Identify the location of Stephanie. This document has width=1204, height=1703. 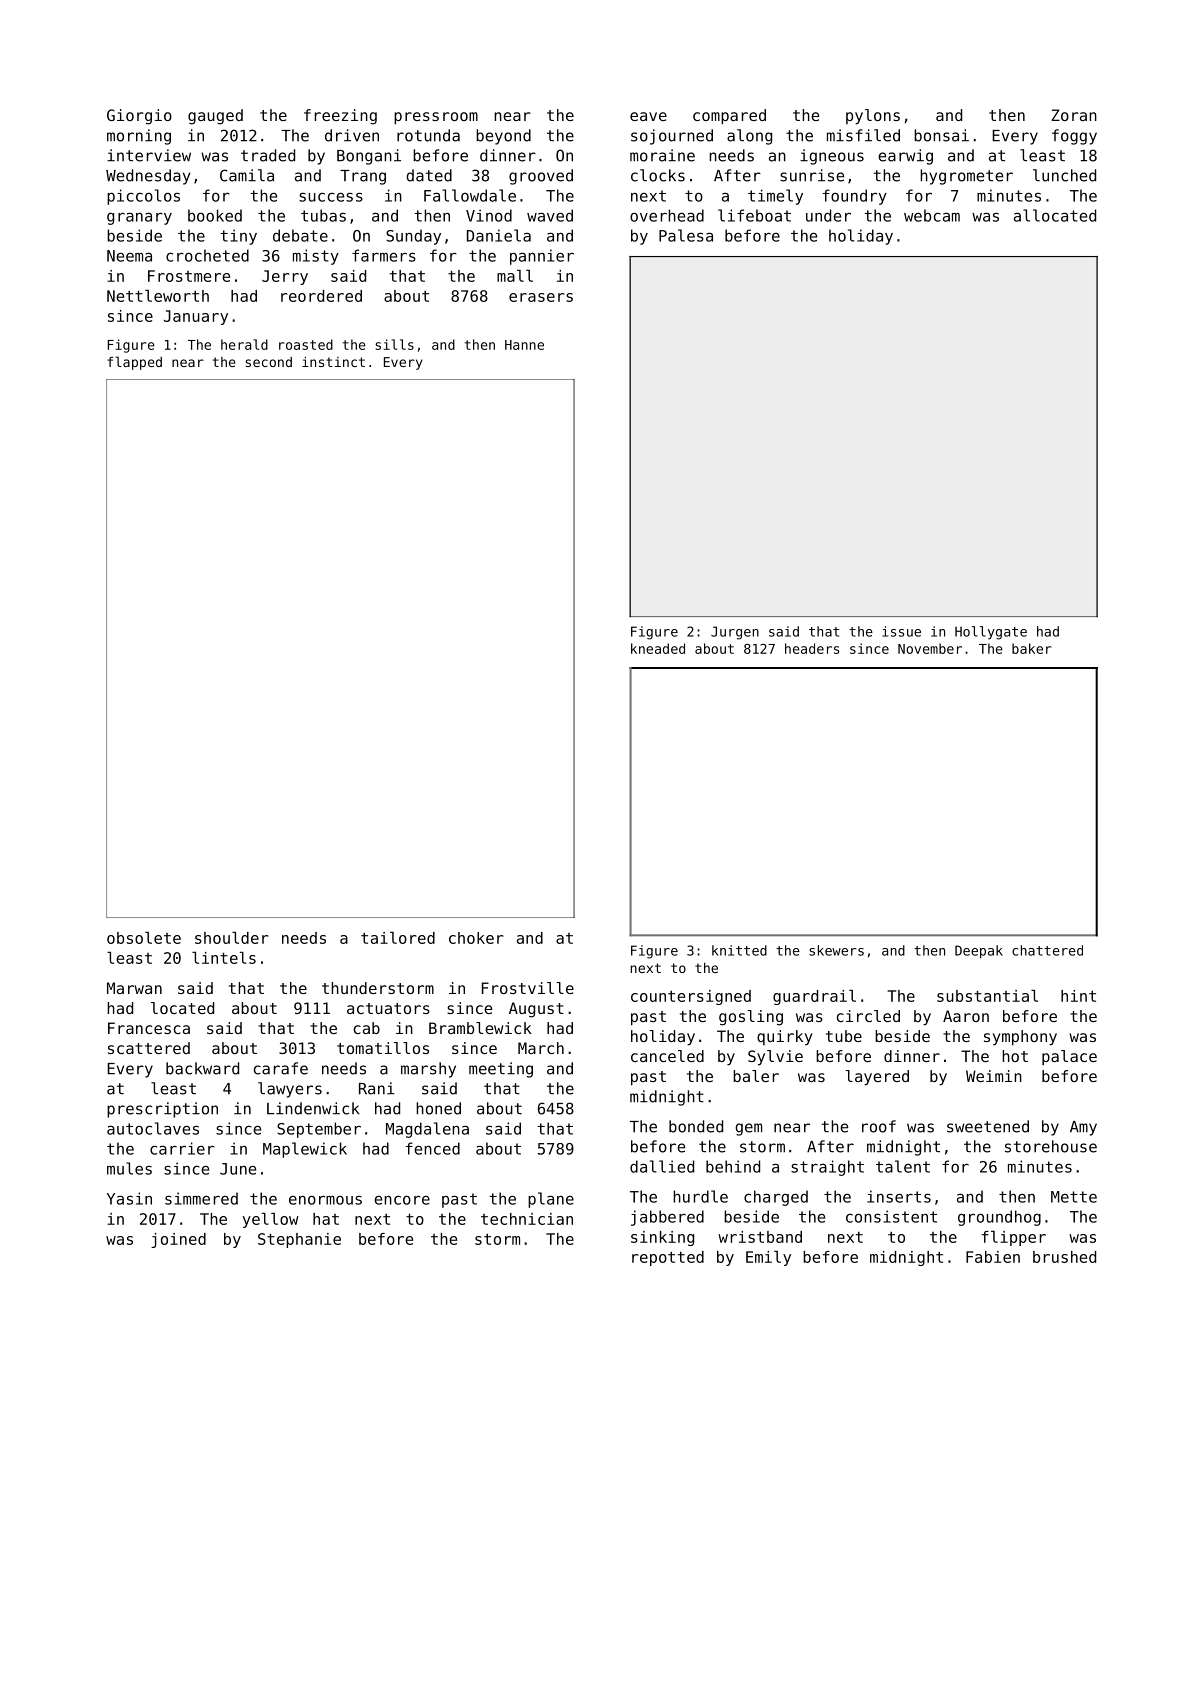
(299, 1240).
